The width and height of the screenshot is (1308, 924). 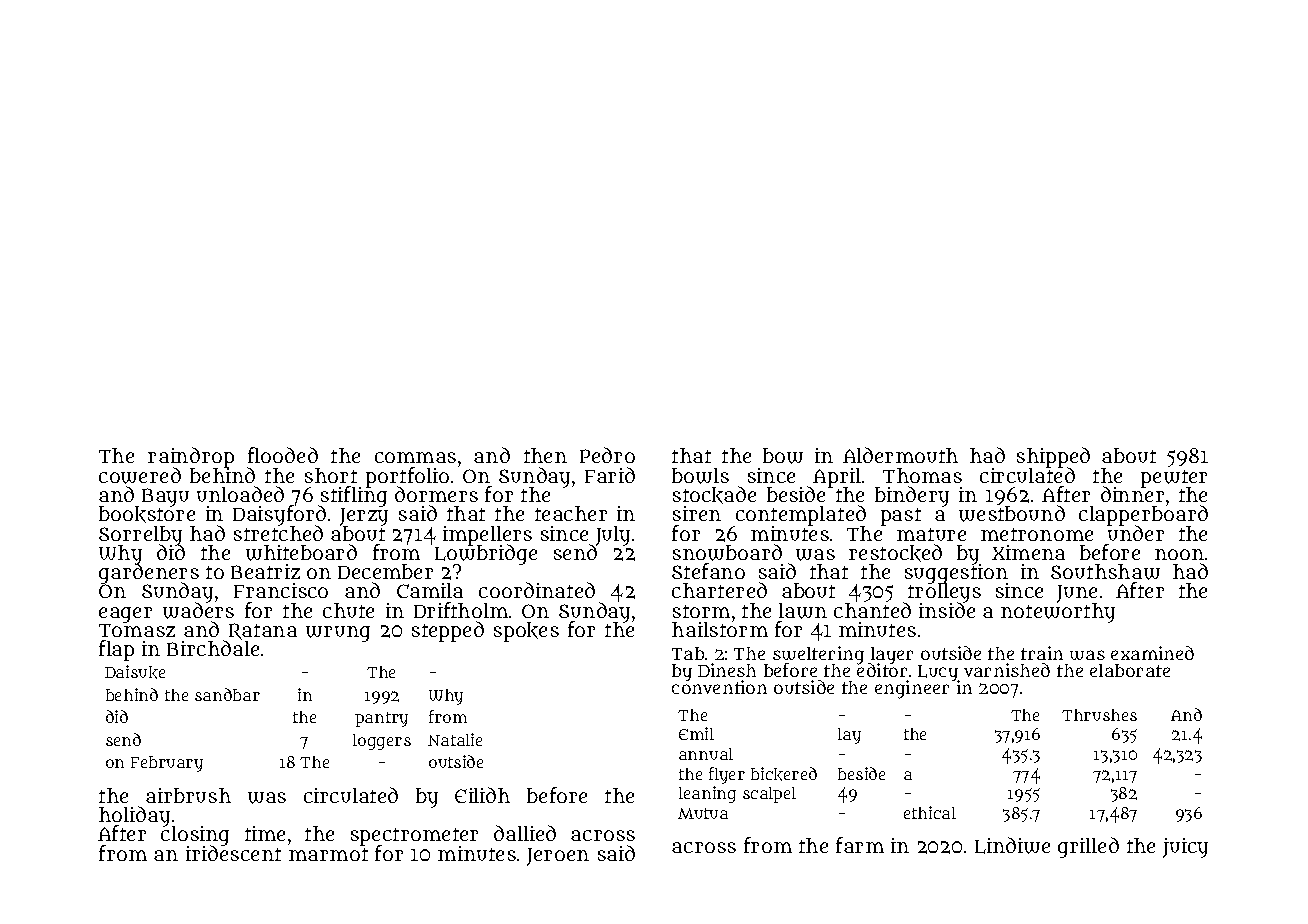 I want to click on flooded, so click(x=283, y=455).
